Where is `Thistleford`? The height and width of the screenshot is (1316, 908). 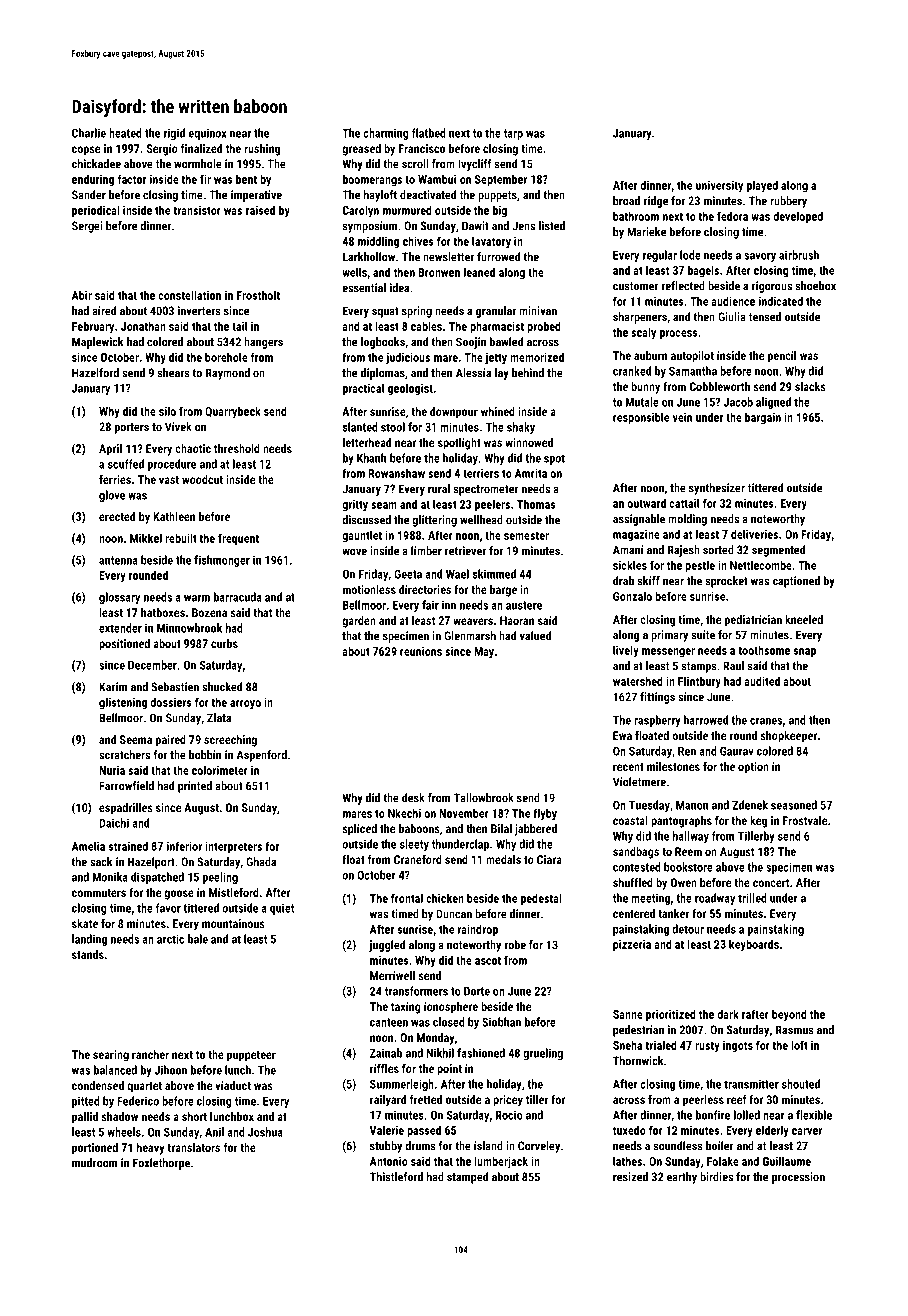
Thistleford is located at coordinates (396, 1177).
